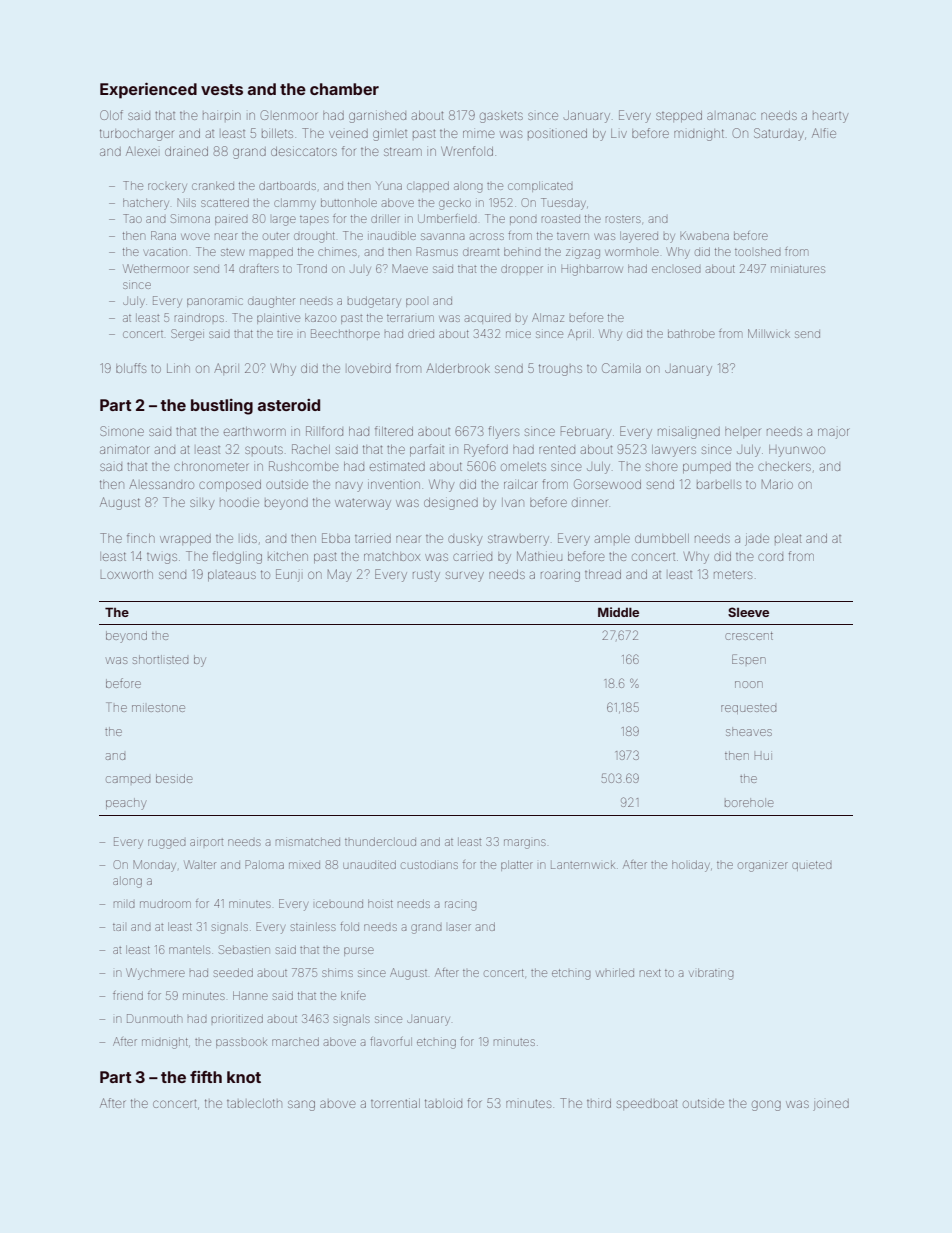 This document has width=952, height=1233. Describe the element at coordinates (289, 405) in the document. I see `asteroid` at that location.
